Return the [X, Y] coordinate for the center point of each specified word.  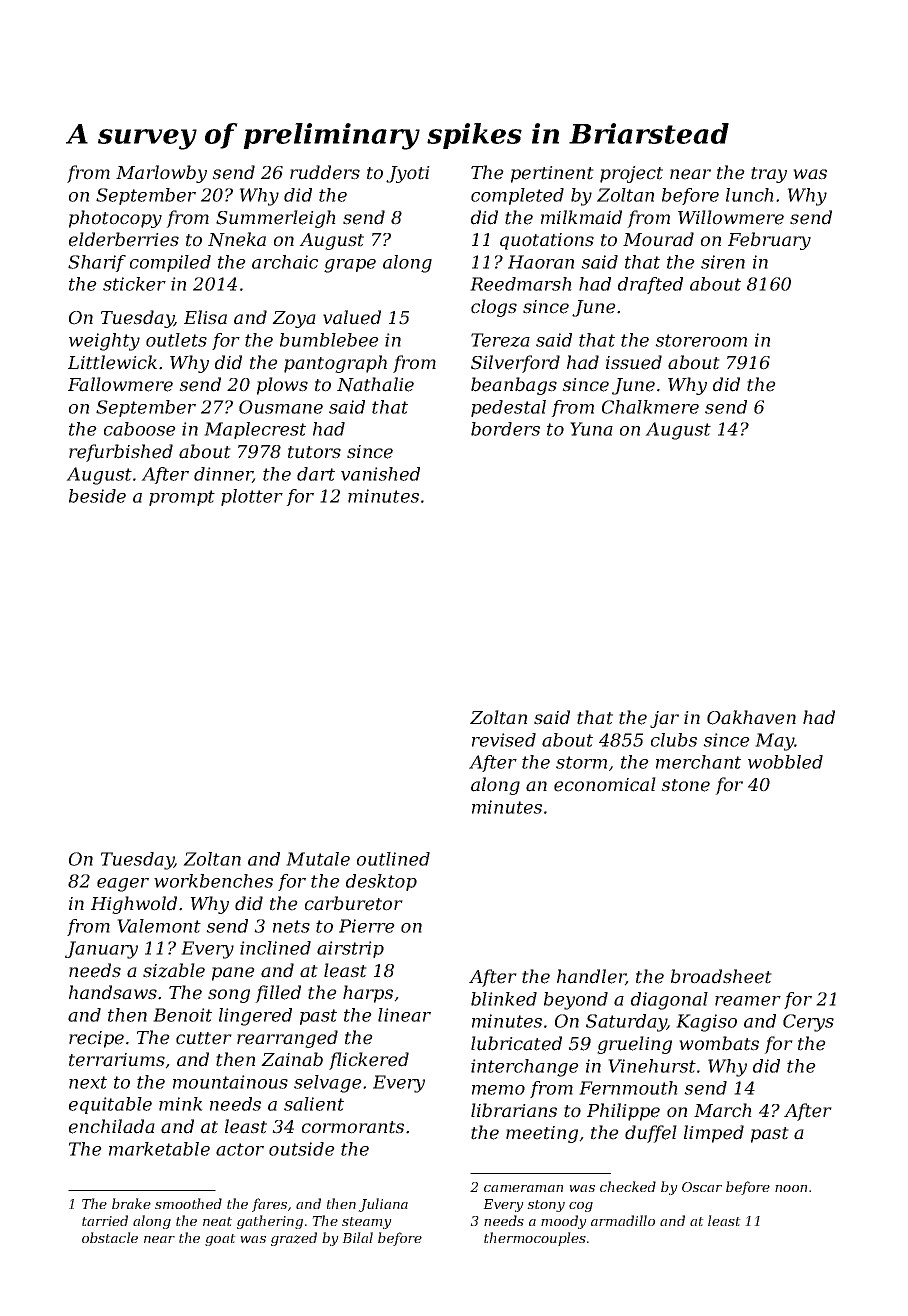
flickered [369, 1061]
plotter [252, 497]
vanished [380, 474]
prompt [182, 498]
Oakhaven [751, 717]
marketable [159, 1149]
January [101, 950]
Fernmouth [628, 1088]
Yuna [591, 429]
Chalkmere [650, 407]
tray [769, 175]
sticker [134, 284]
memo [498, 1090]
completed [517, 196]
